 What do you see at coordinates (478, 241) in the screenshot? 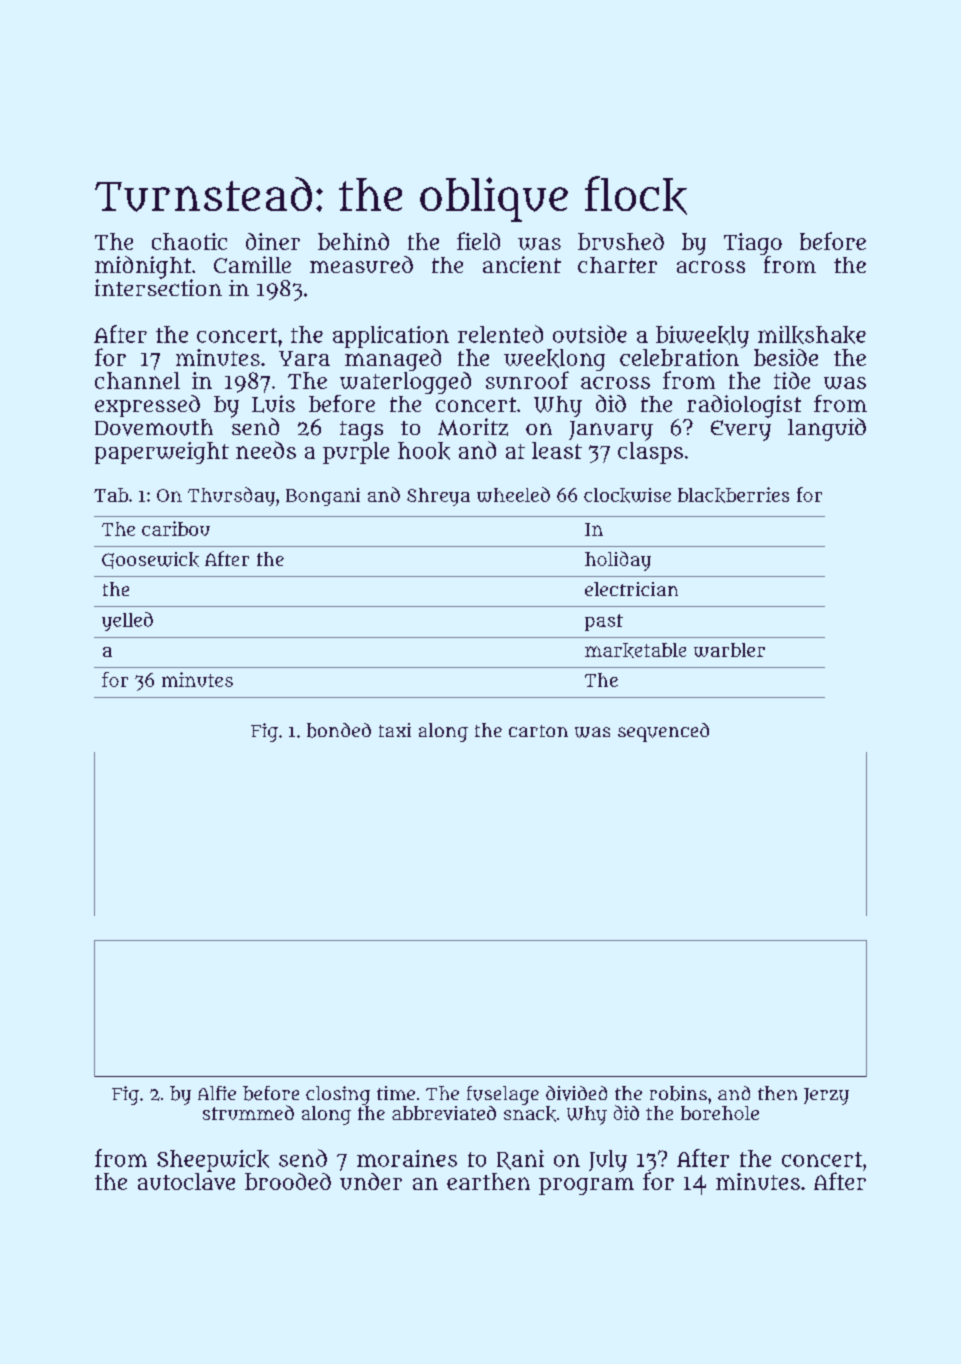
I see `field` at bounding box center [478, 241].
